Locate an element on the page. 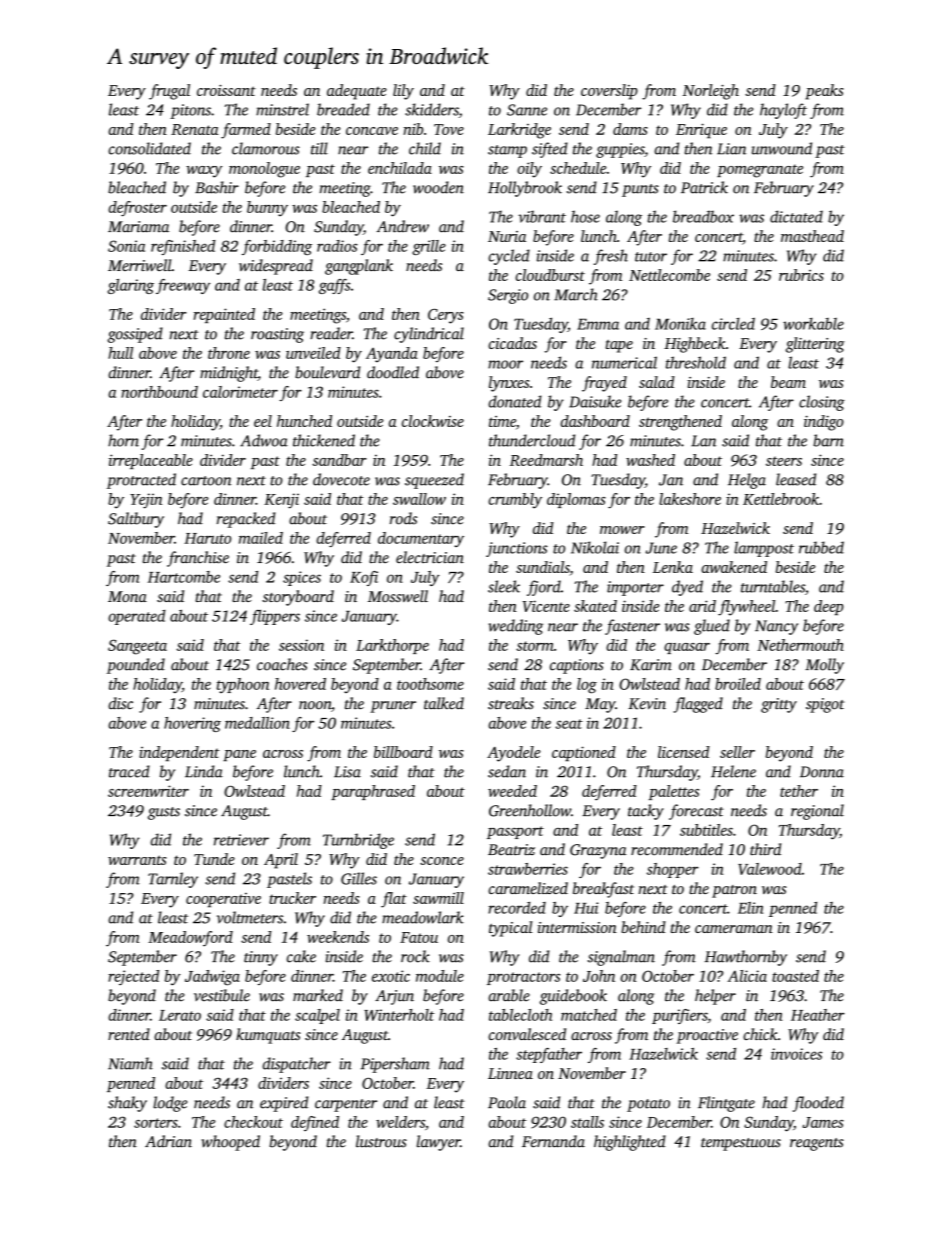 The width and height of the image is (952, 1233). frugal is located at coordinates (169, 92).
